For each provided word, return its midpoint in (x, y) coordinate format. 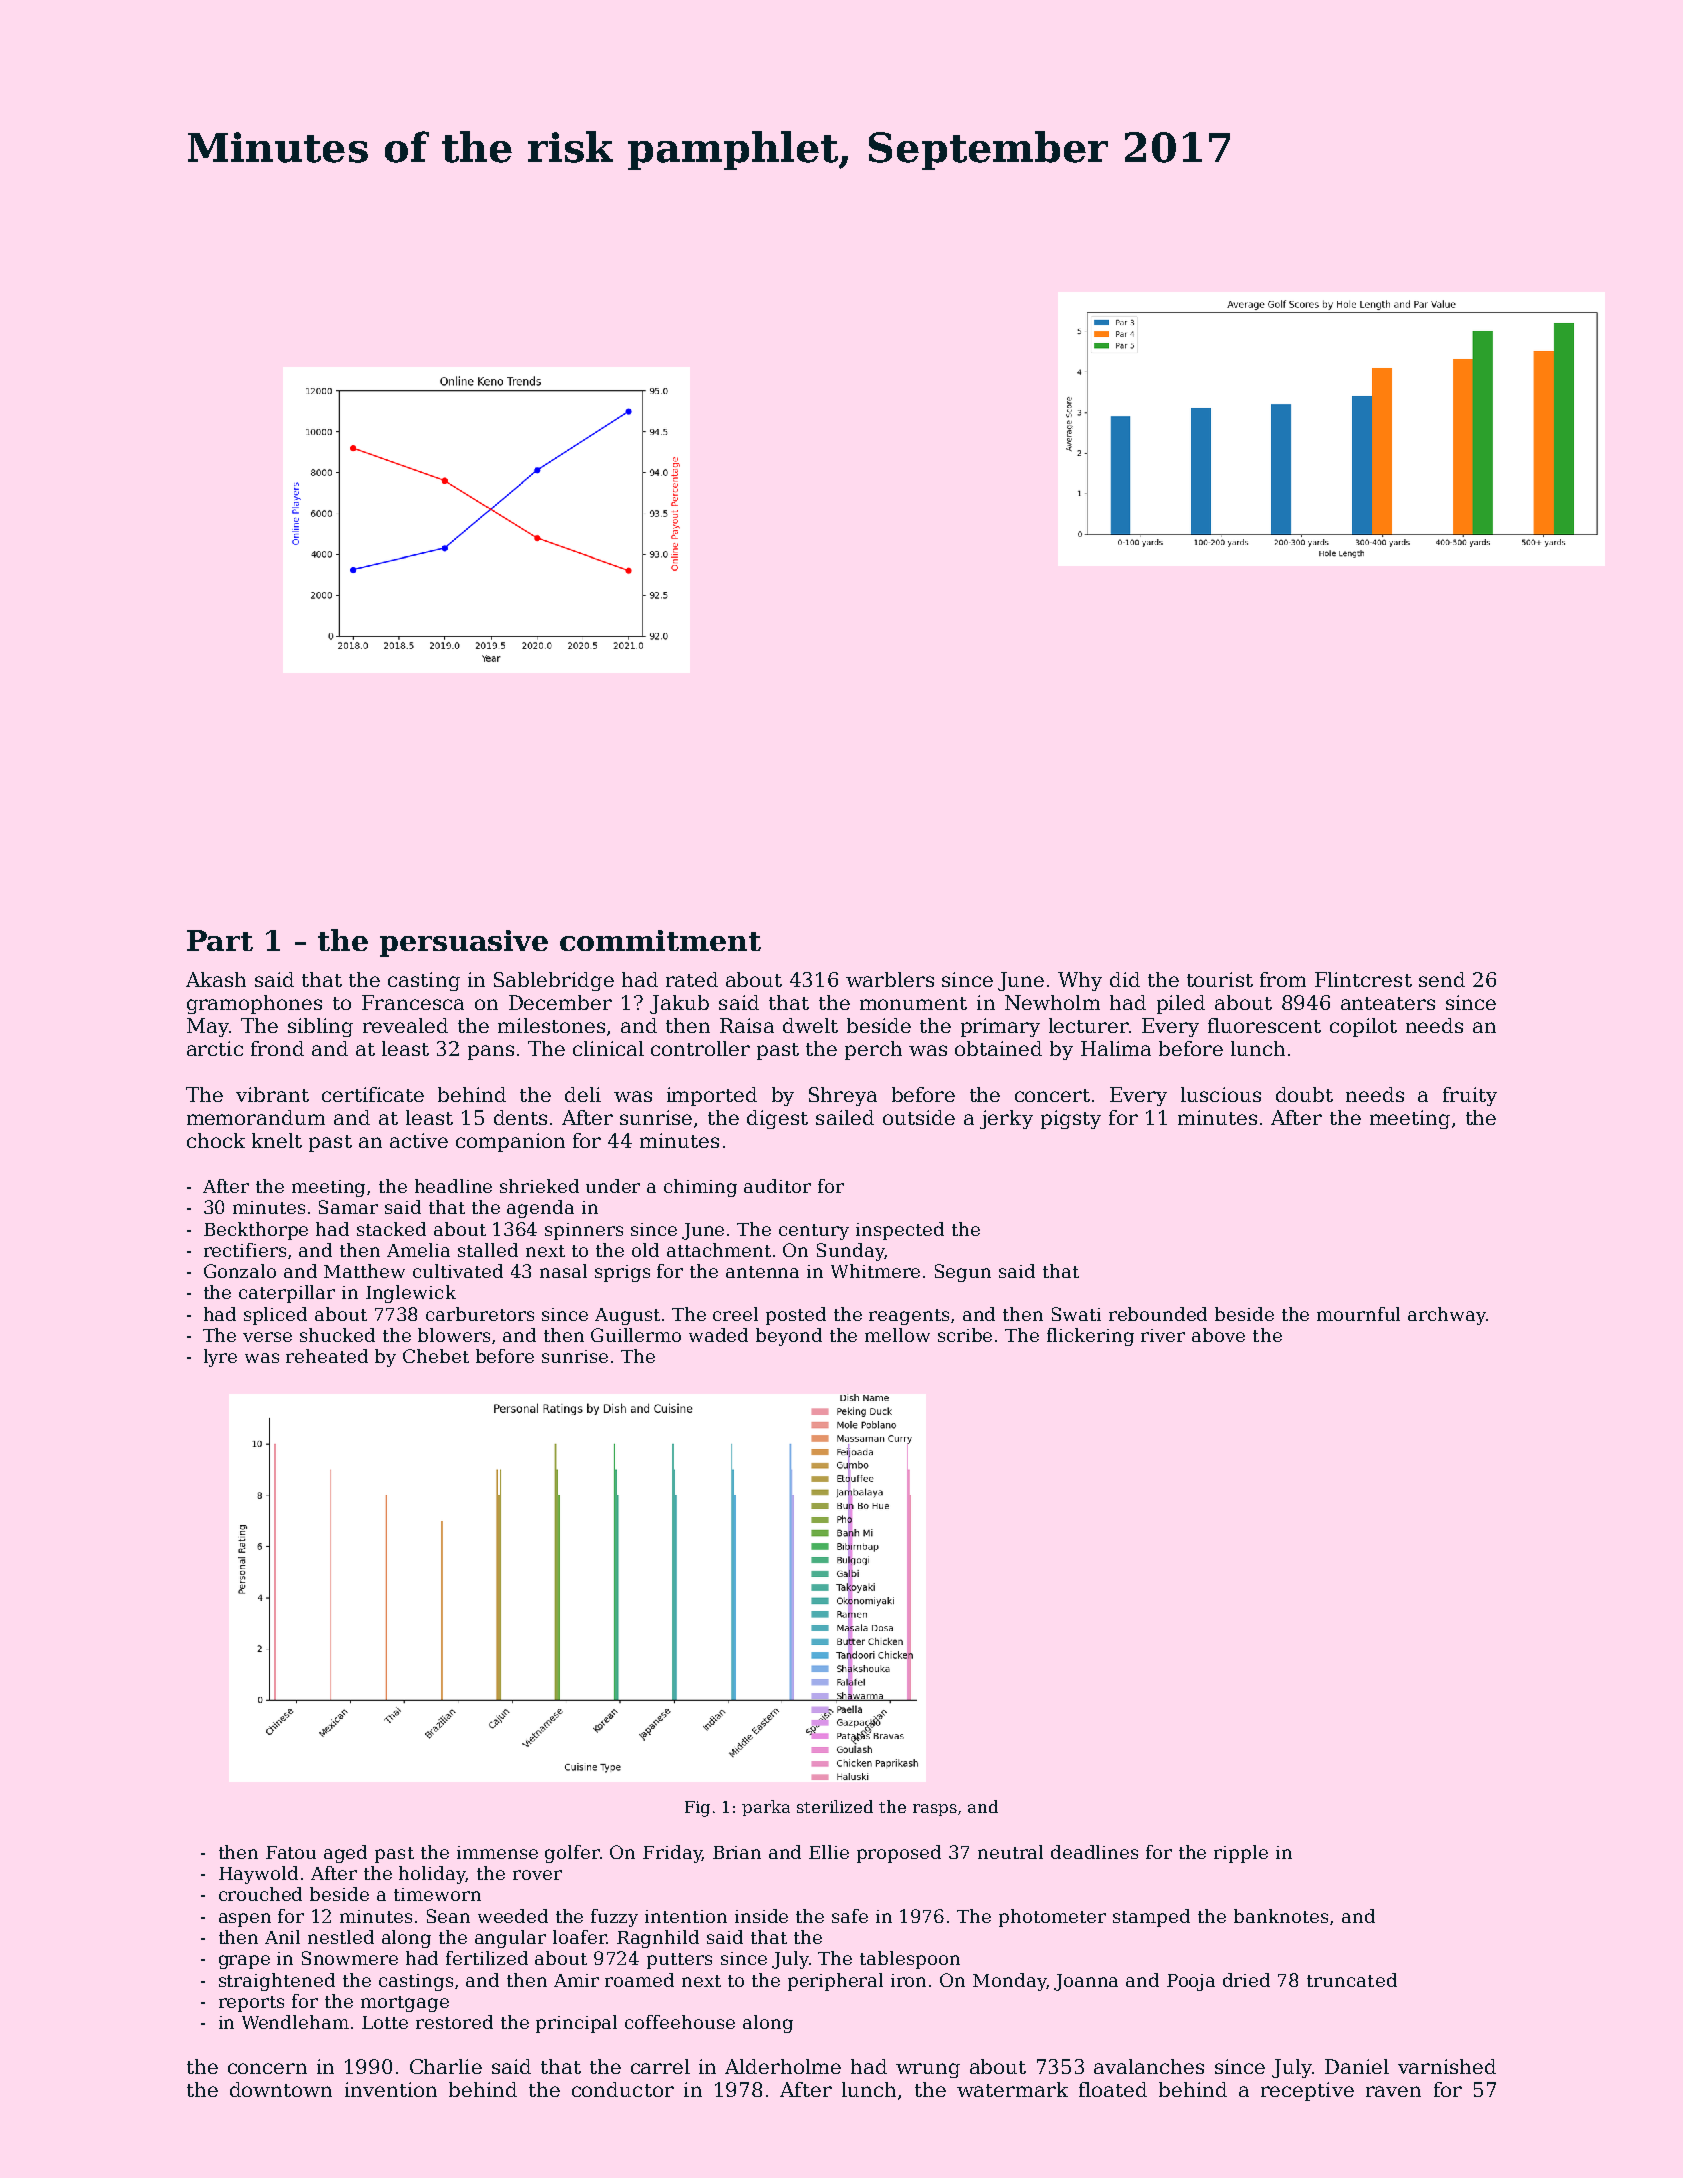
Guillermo (636, 1335)
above (1218, 1335)
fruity (1470, 1096)
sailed (845, 1117)
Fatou (291, 1852)
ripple (1241, 1854)
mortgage (405, 2004)
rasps (935, 1810)
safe (850, 1916)
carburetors (480, 1314)
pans (491, 1052)
